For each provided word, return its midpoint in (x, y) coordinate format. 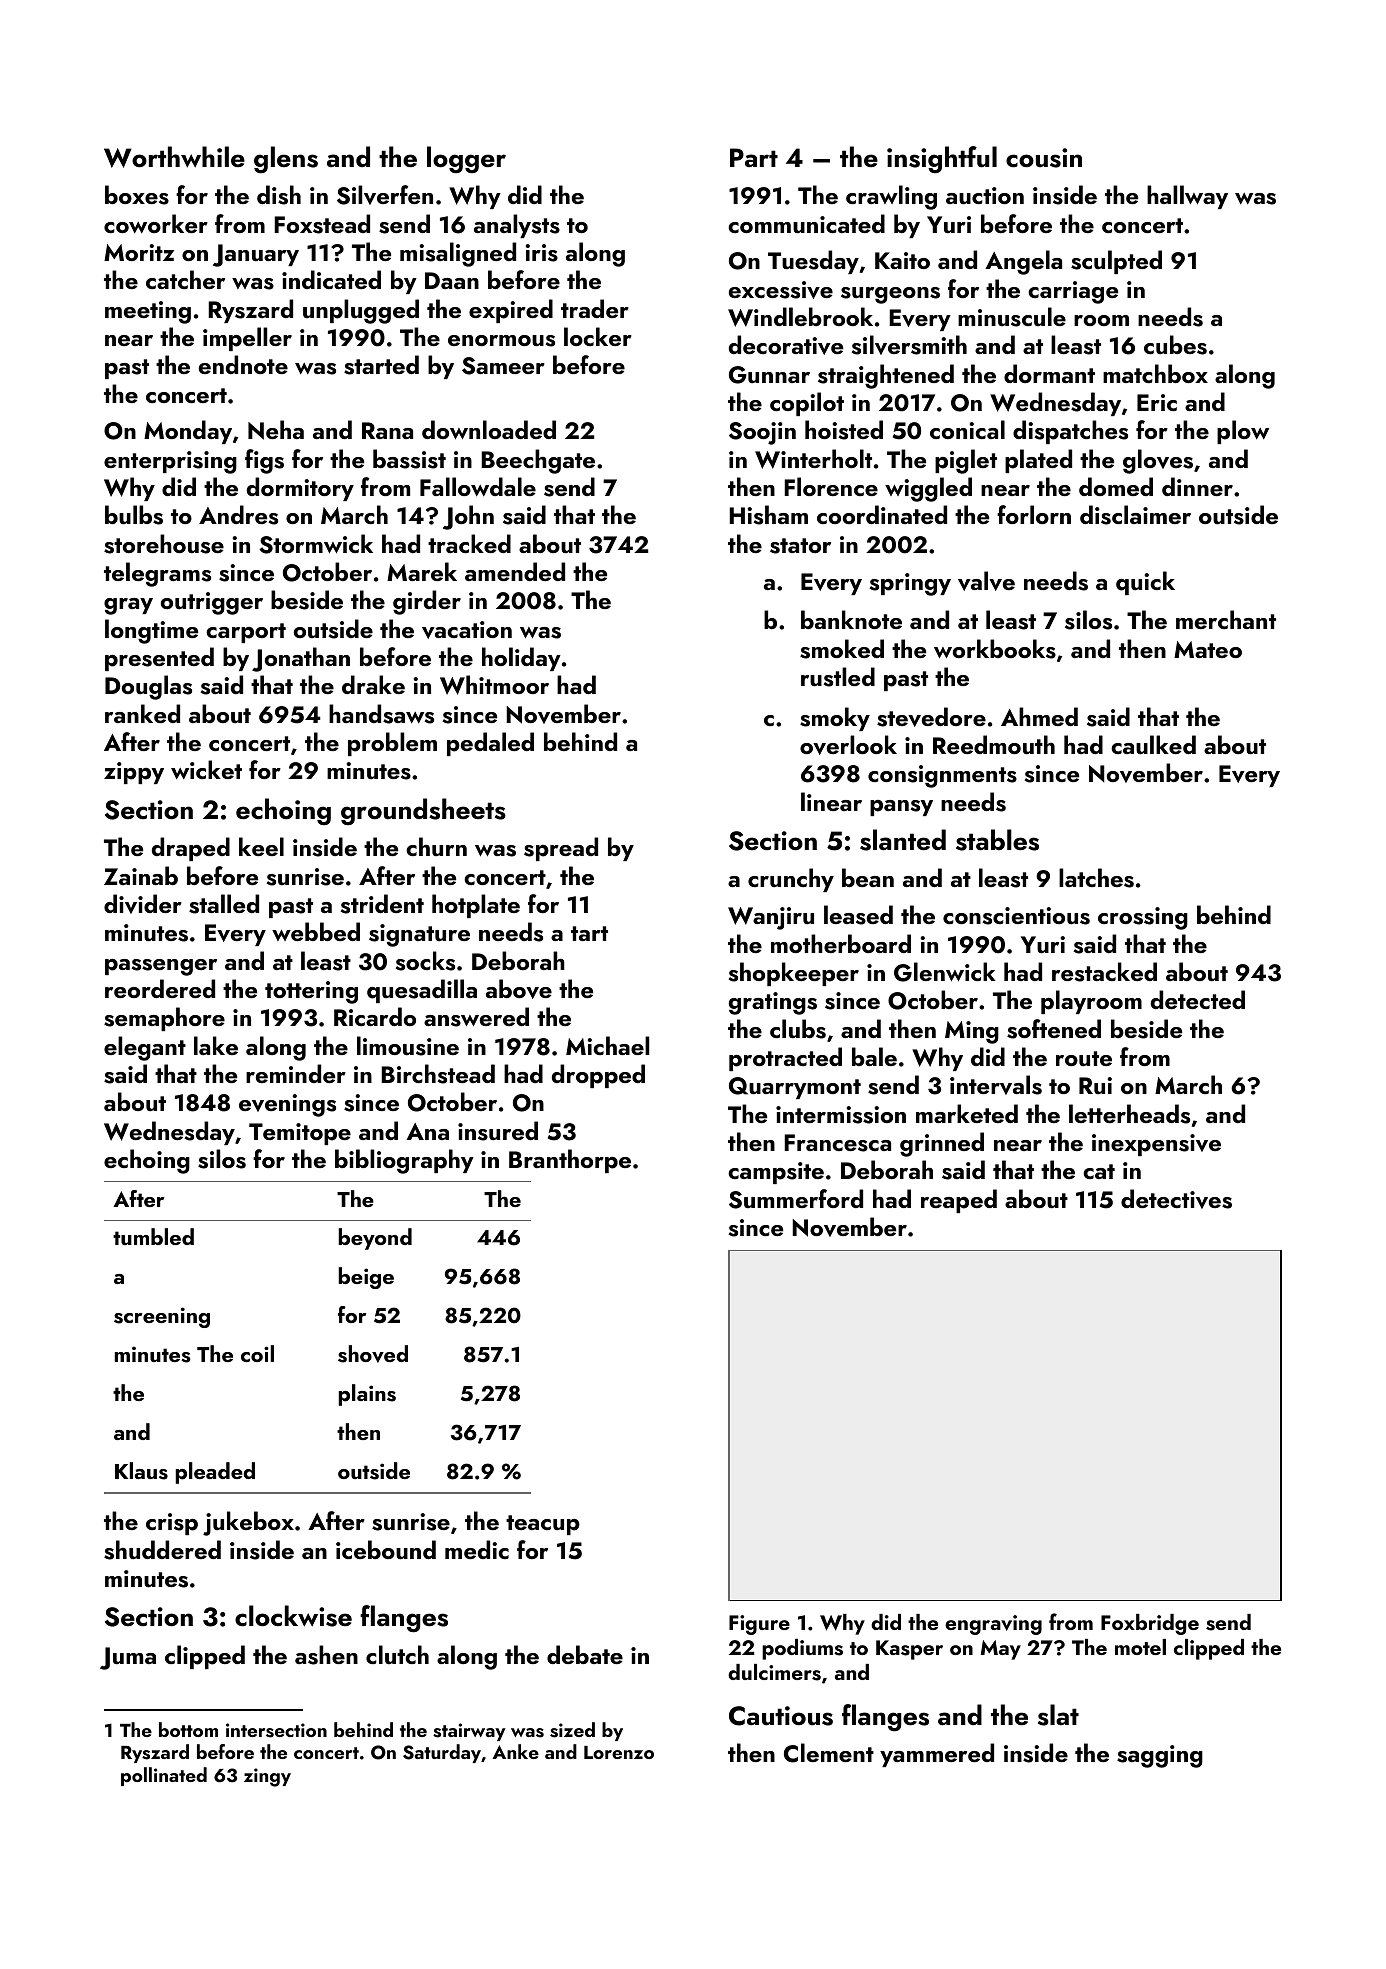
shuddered (162, 1550)
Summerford (796, 1199)
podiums (802, 1649)
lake (216, 1045)
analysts (517, 226)
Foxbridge (1150, 1624)
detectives (1176, 1199)
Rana (387, 430)
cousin (1044, 158)
